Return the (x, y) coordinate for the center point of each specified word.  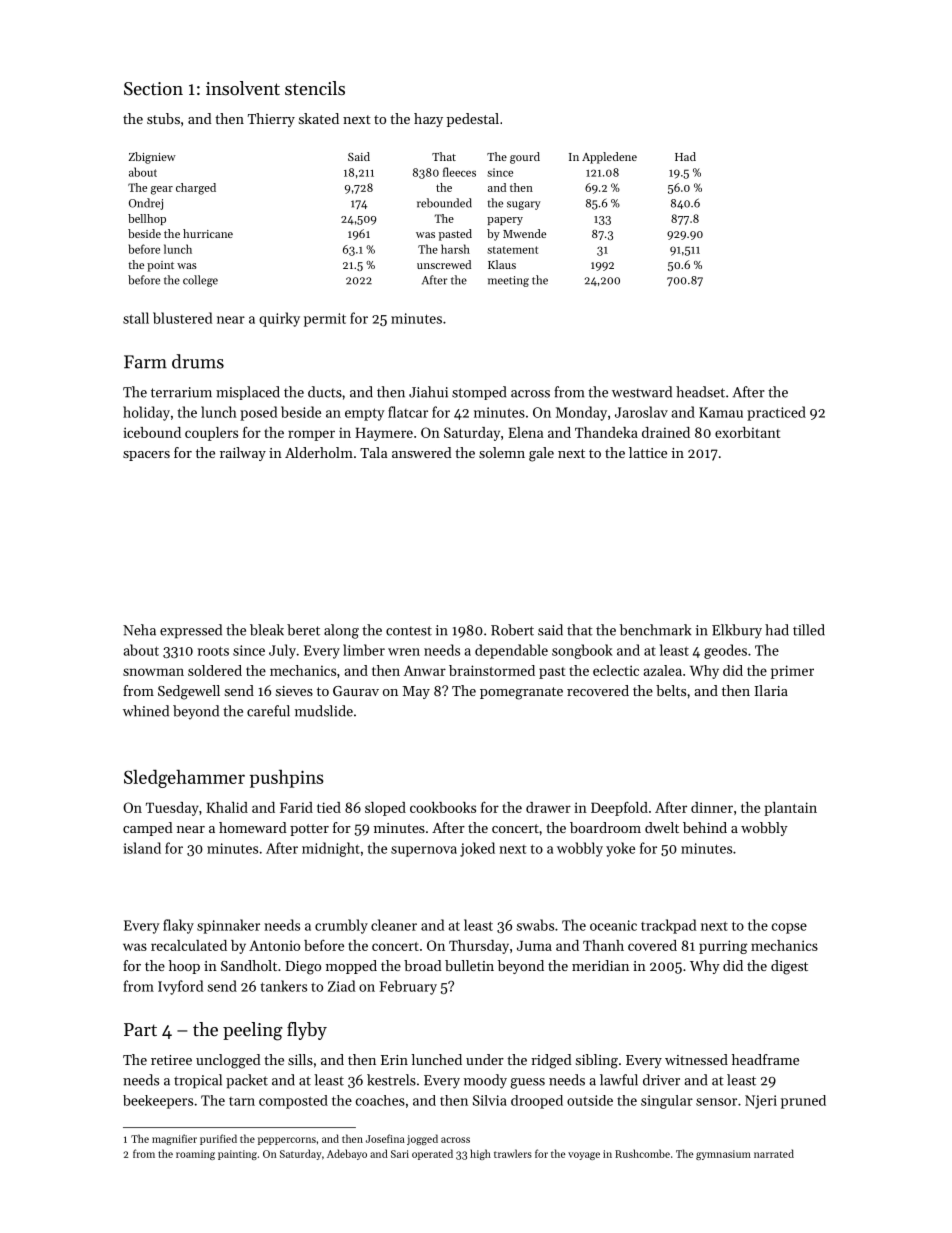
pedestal (473, 120)
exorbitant (747, 432)
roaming (195, 1155)
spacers (146, 456)
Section (153, 88)
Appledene (609, 158)
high (480, 1154)
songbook (582, 651)
